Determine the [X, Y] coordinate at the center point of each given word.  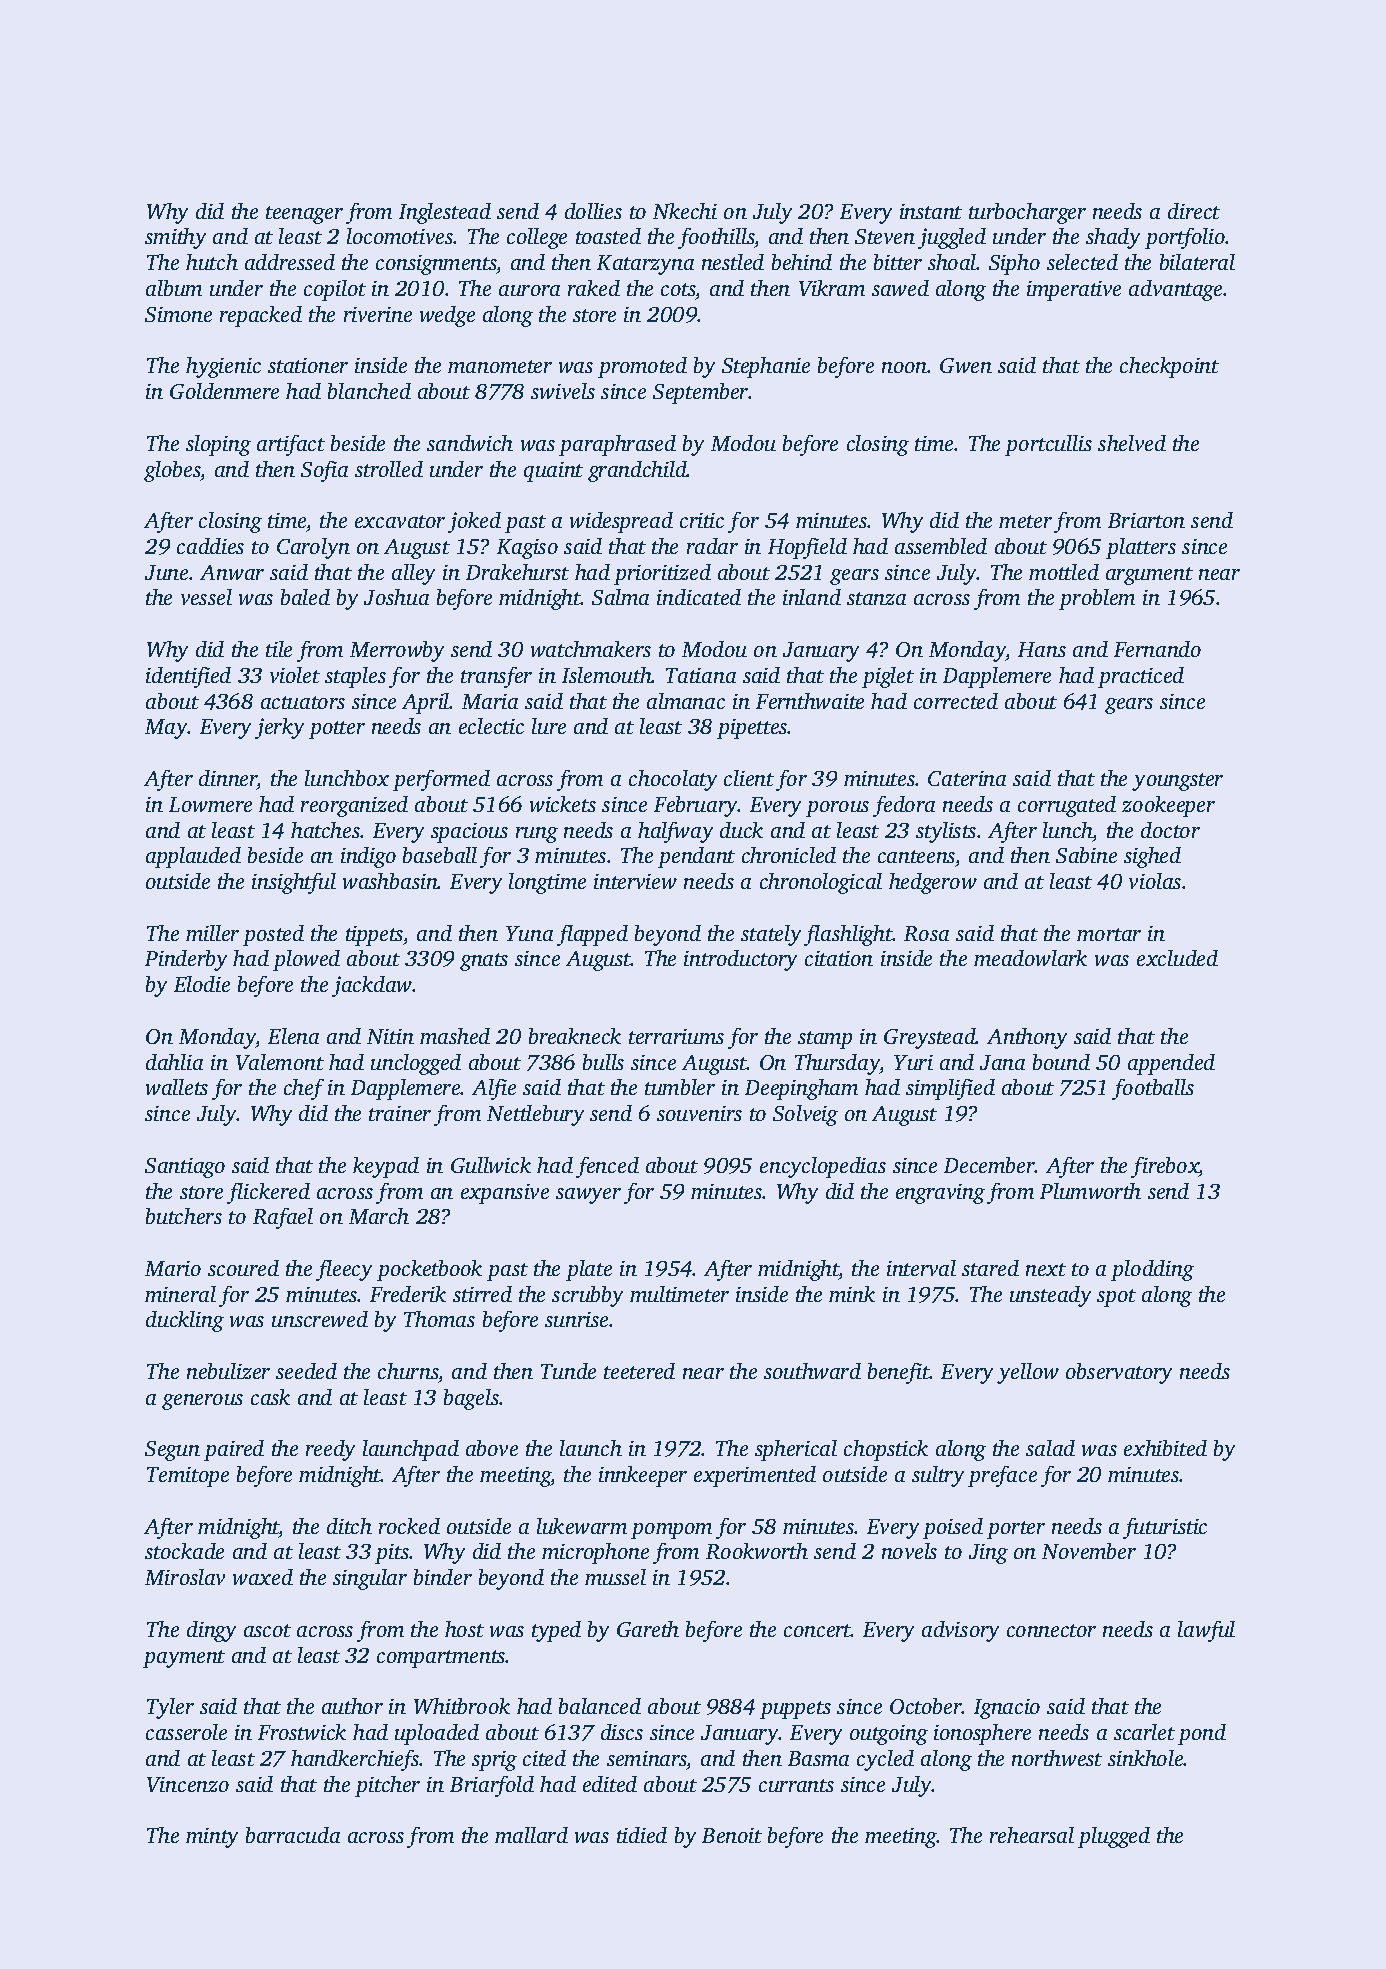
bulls [603, 1062]
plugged [1114, 1837]
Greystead [930, 1038]
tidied [642, 1835]
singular [370, 1579]
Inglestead [445, 213]
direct [1194, 211]
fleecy [344, 1270]
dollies [593, 211]
